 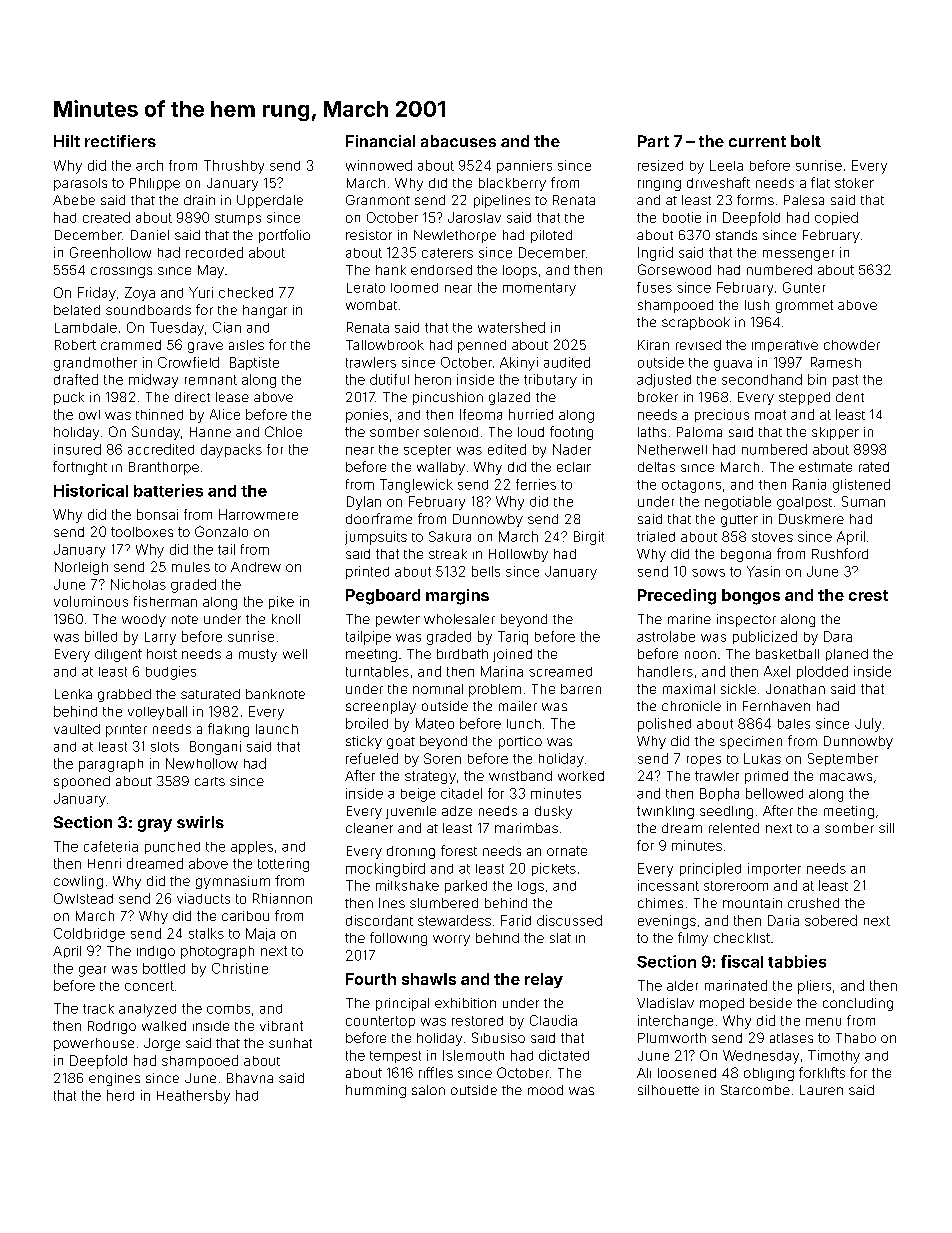 I want to click on ferries, so click(x=536, y=484).
